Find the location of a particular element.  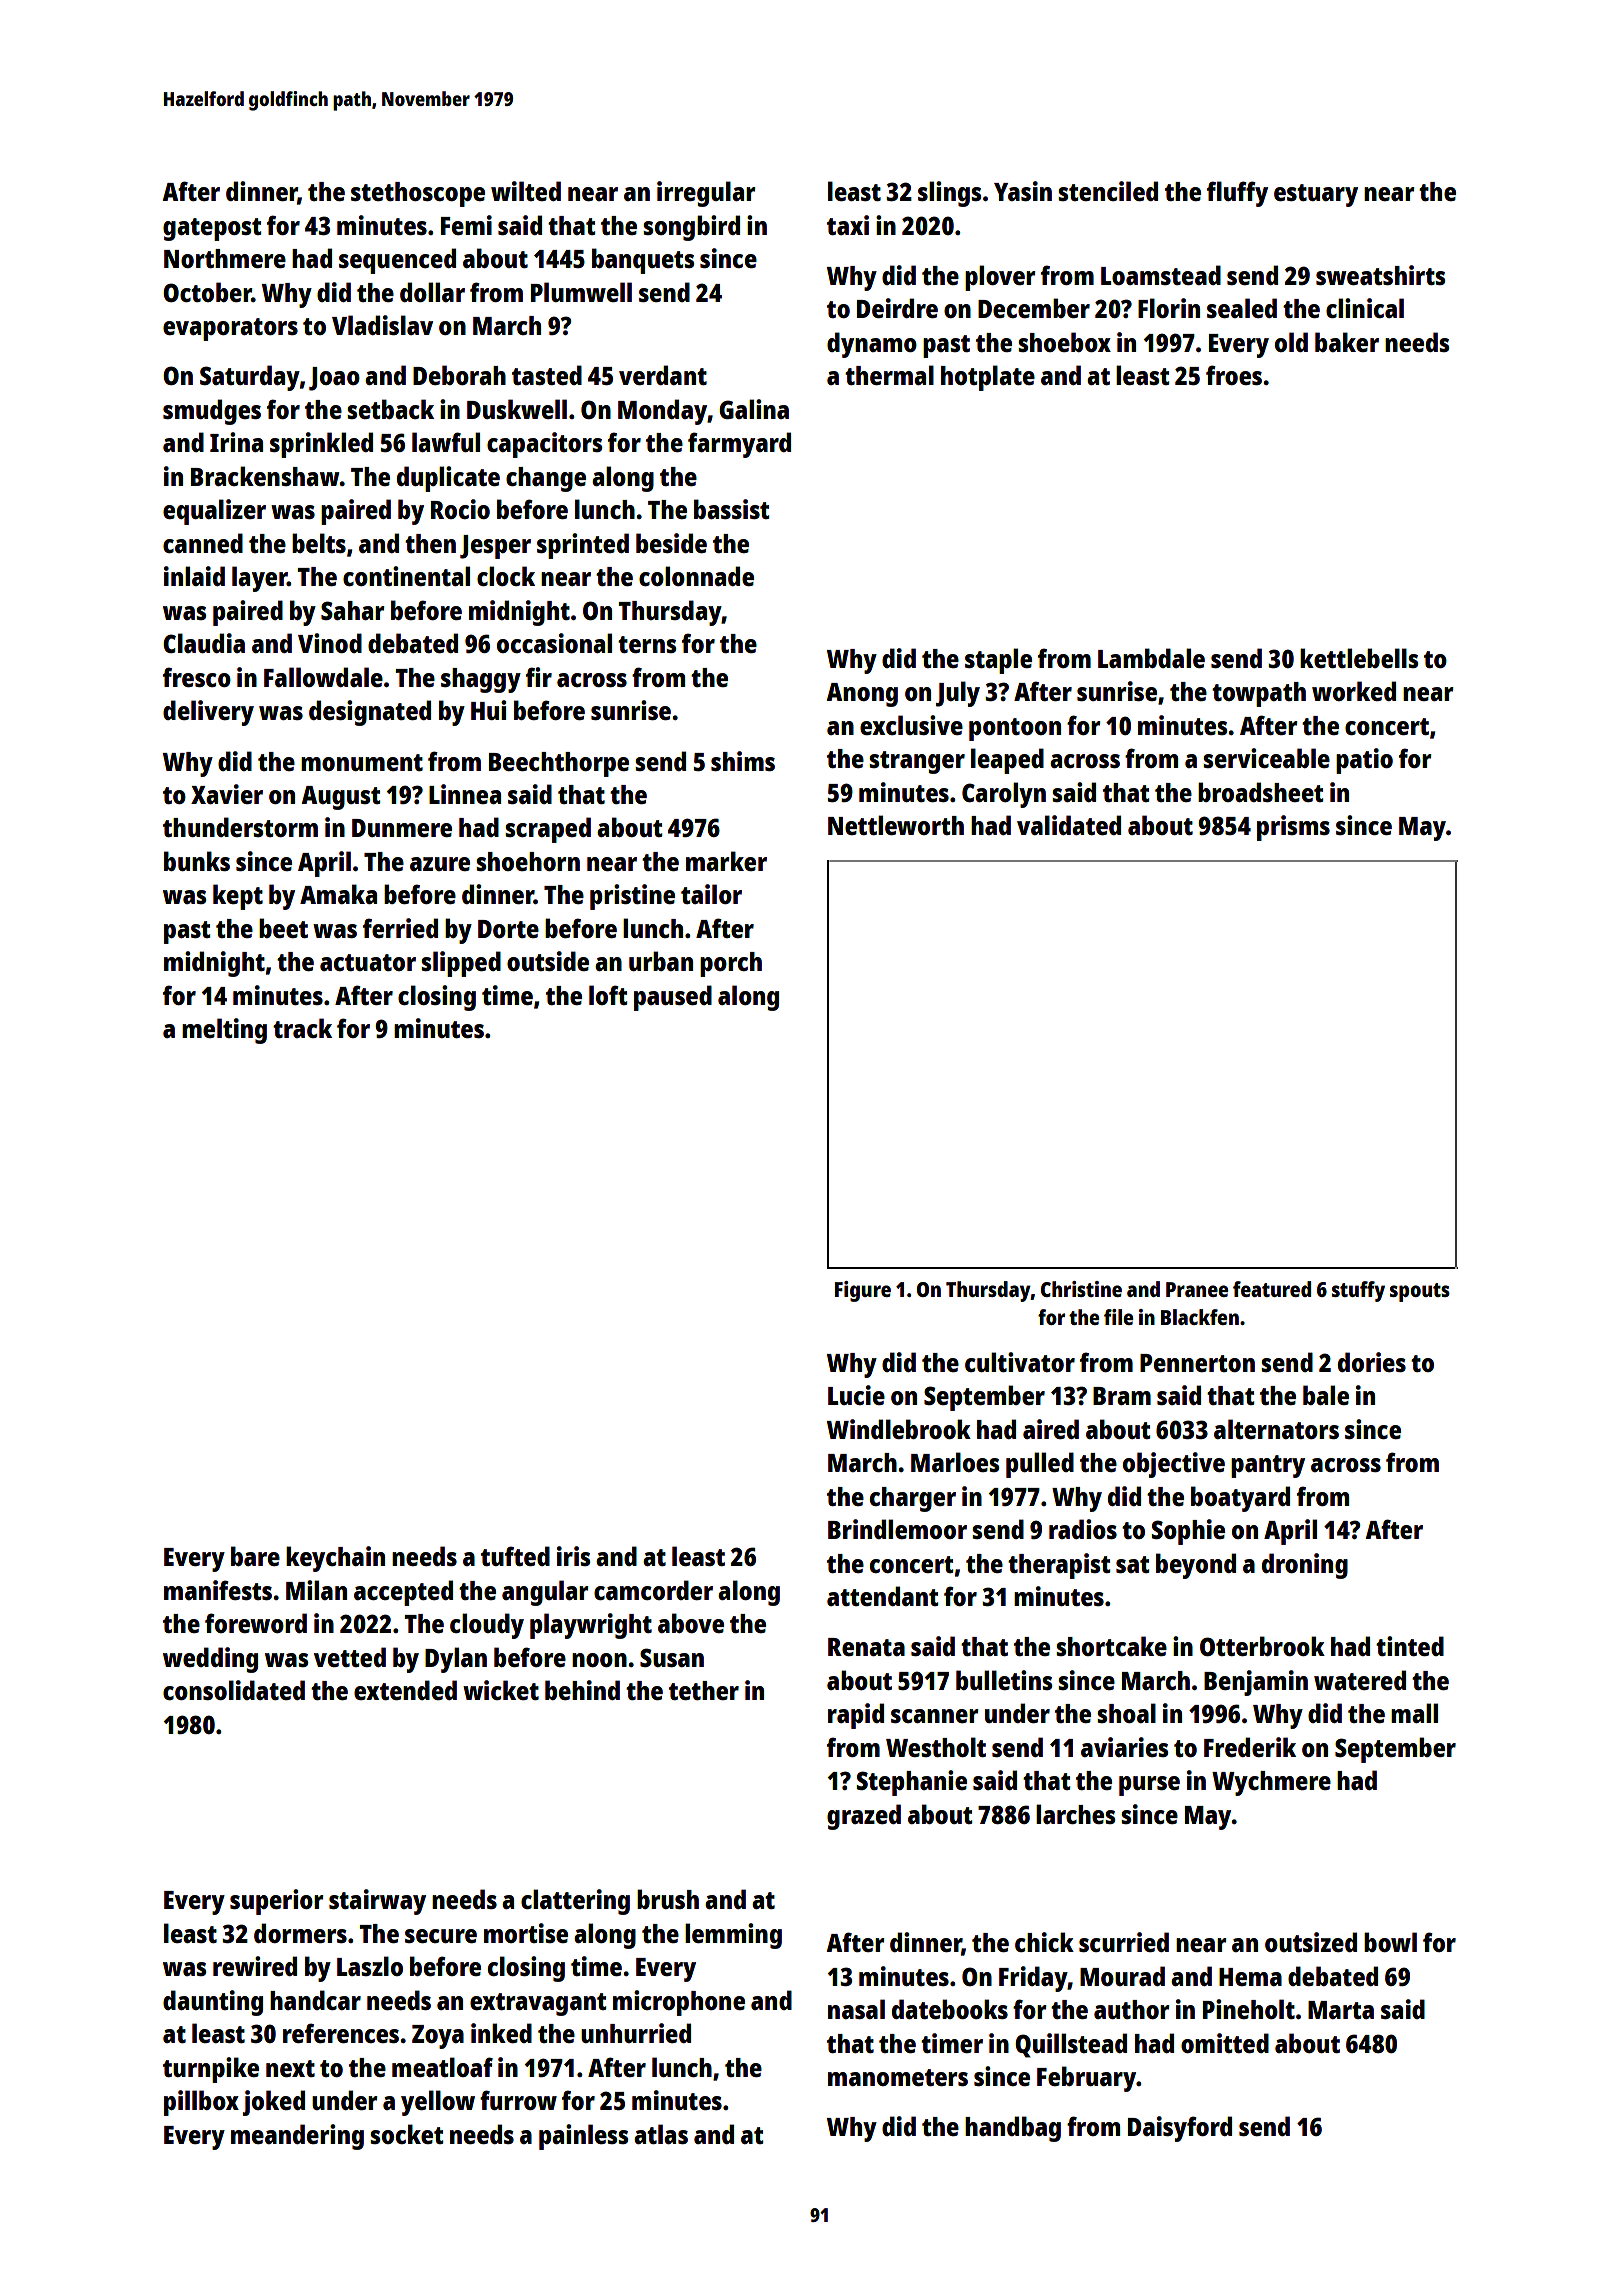

meandering is located at coordinates (297, 2137).
